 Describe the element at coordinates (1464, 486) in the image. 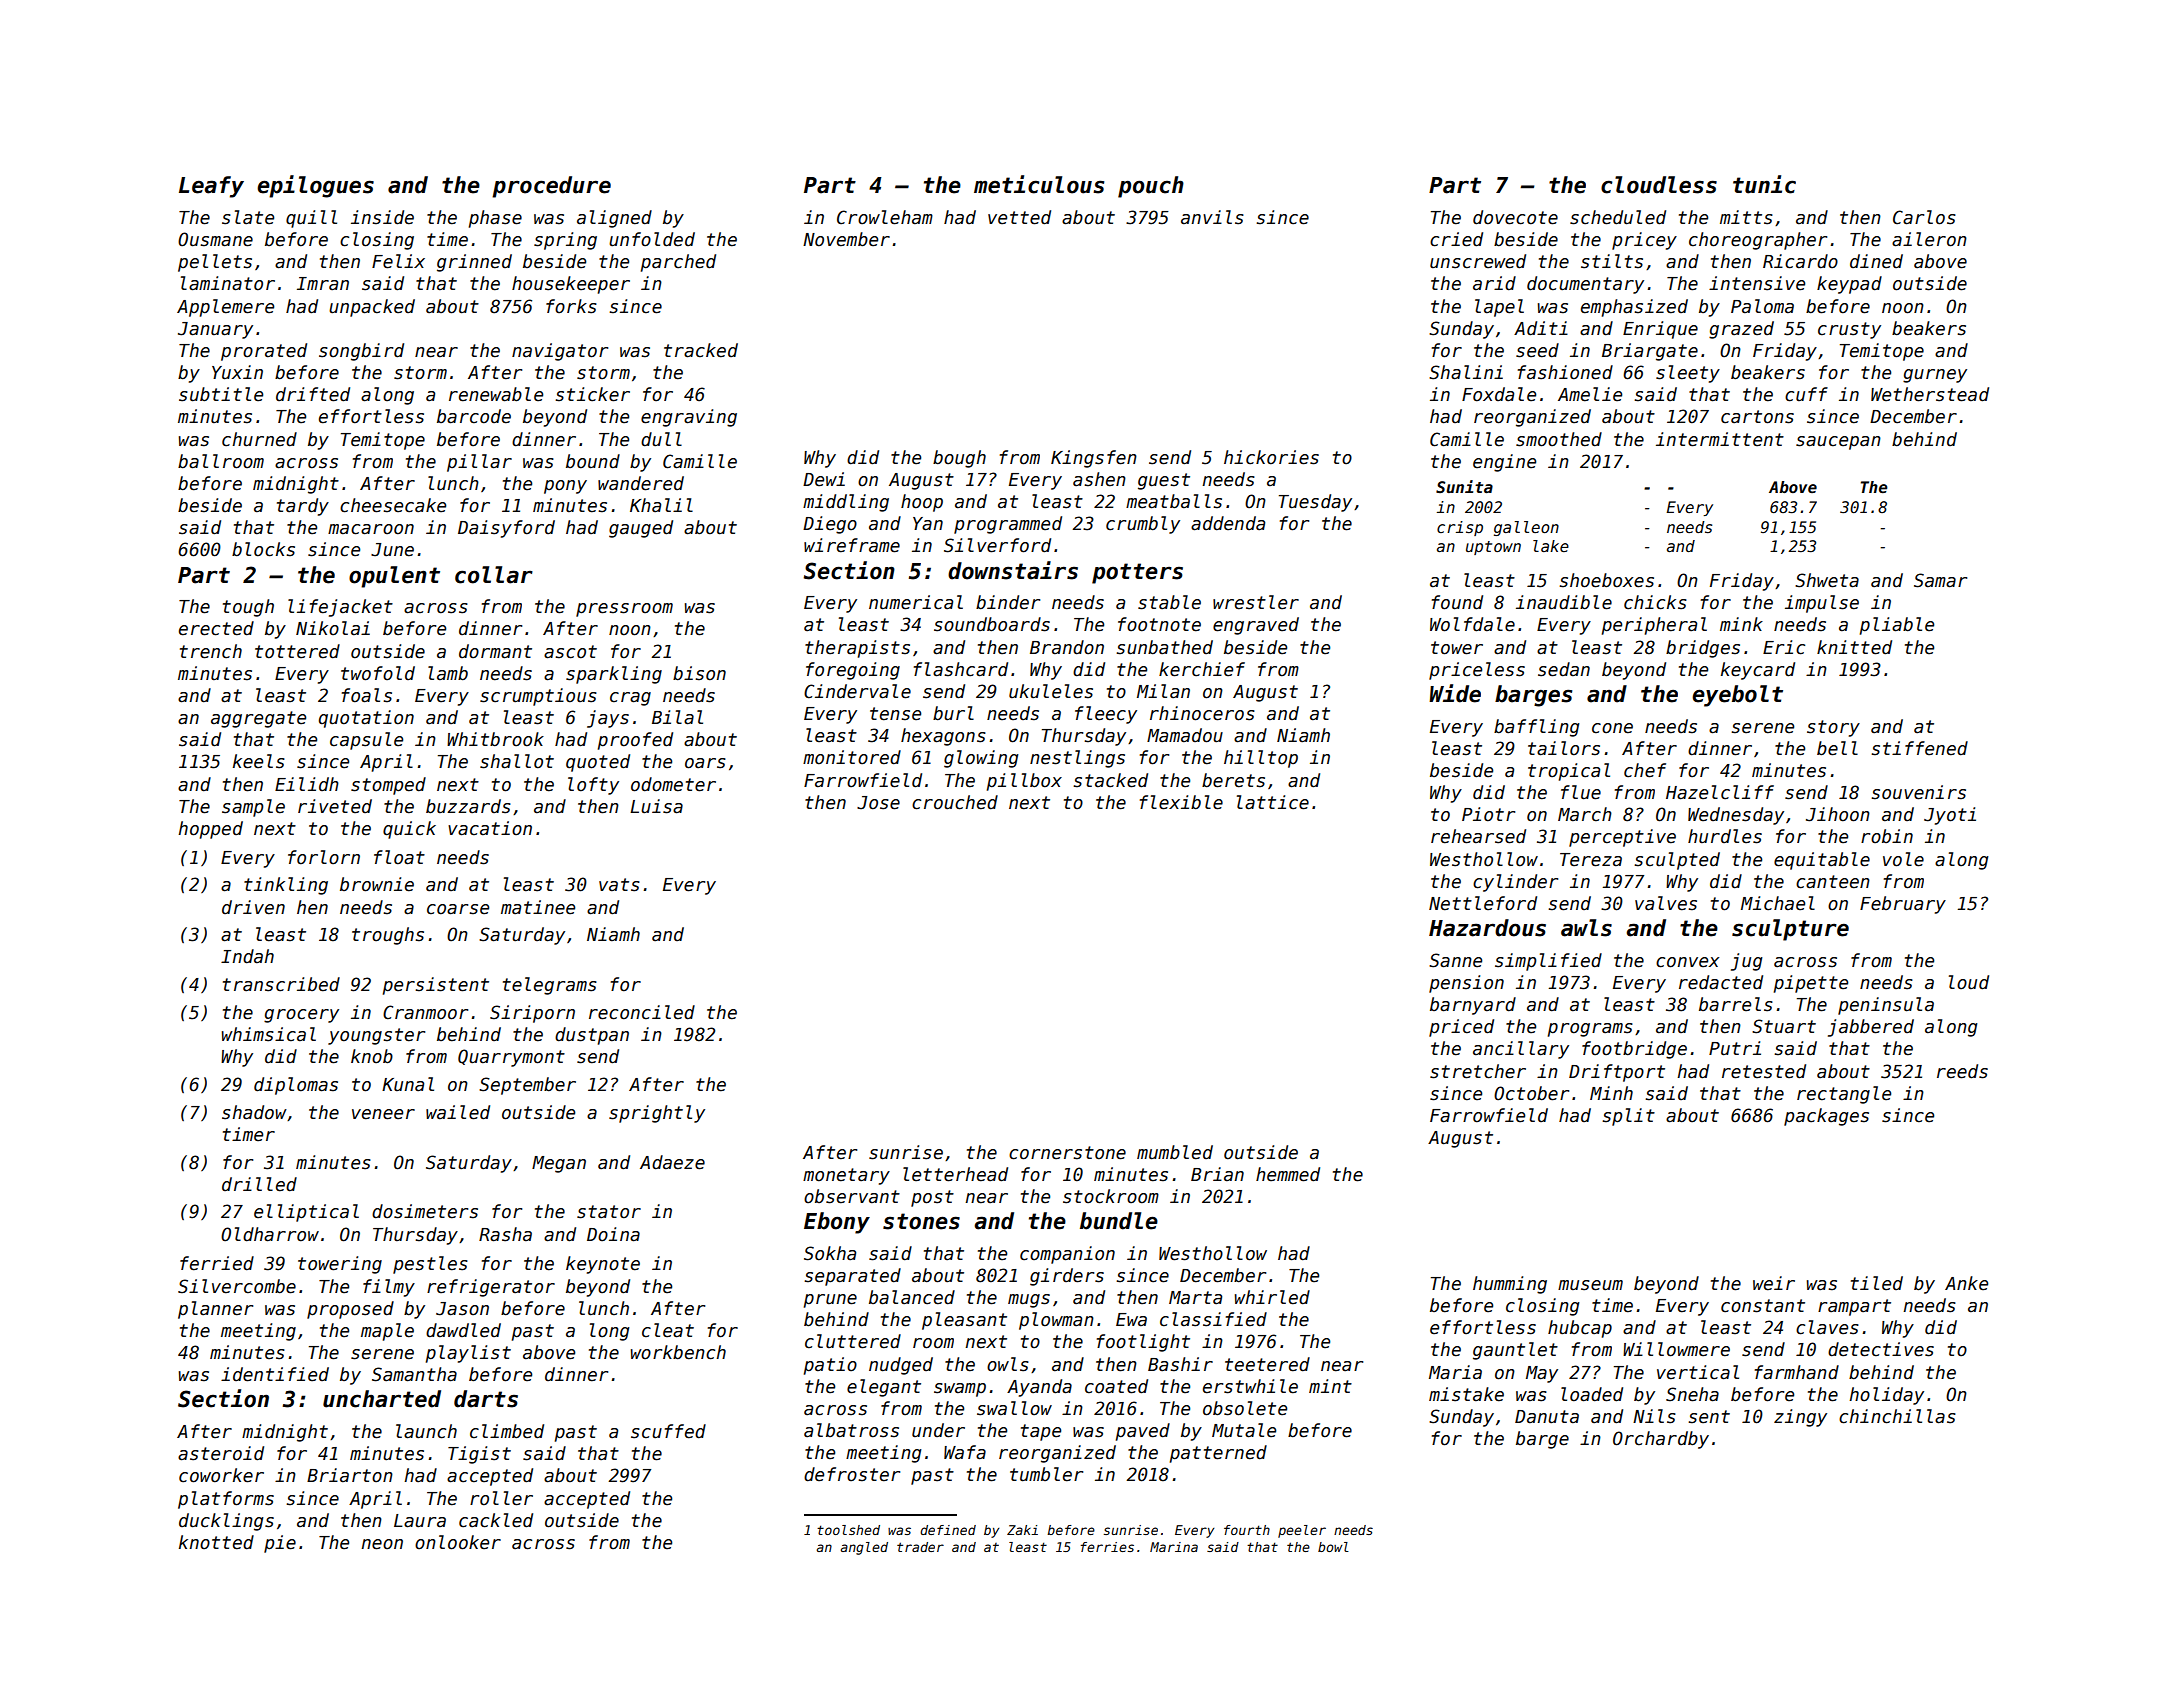

I see `Sunita` at that location.
